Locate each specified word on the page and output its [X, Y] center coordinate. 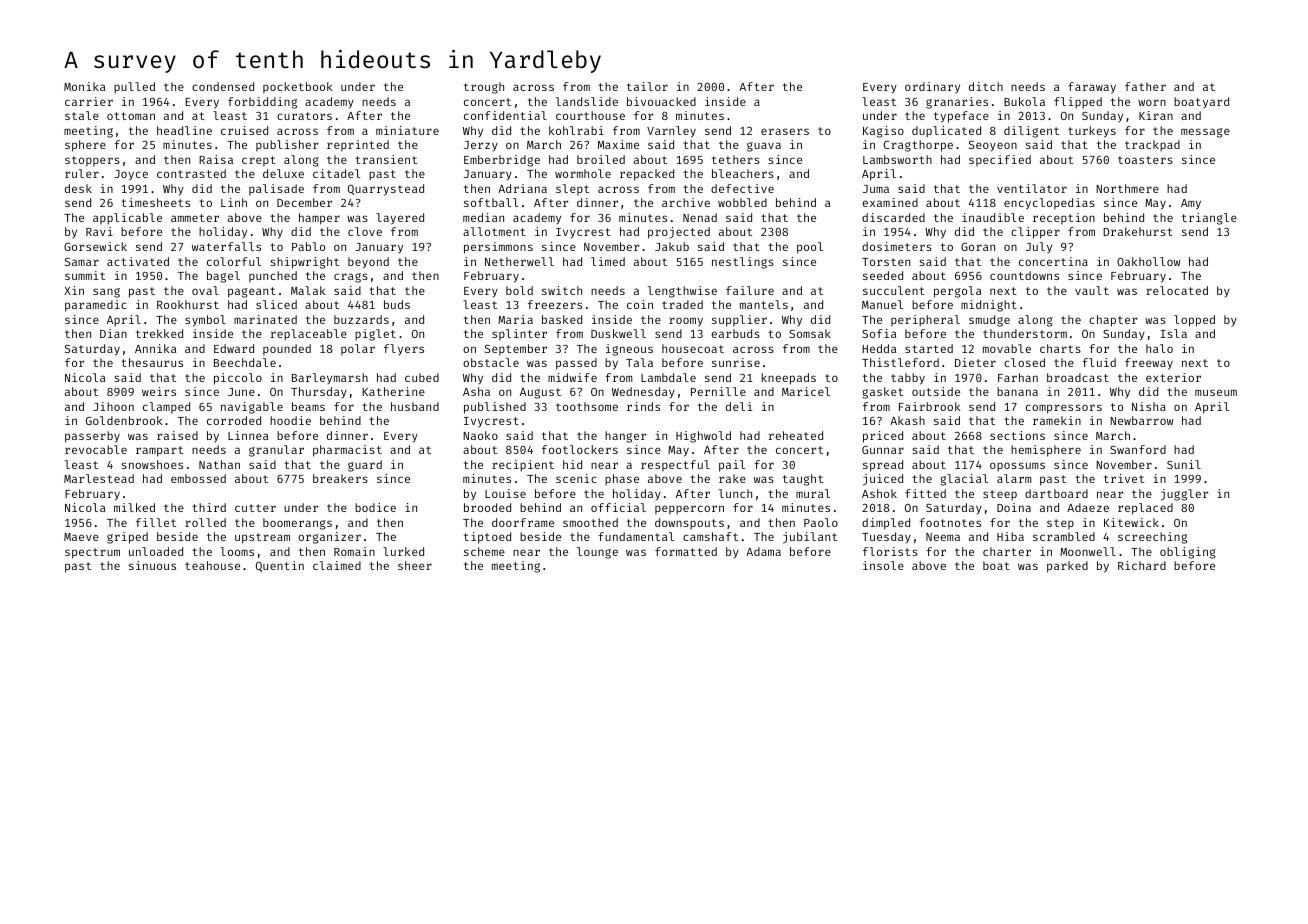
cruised [244, 130]
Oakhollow [1148, 261]
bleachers [743, 173]
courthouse [590, 115]
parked [1067, 567]
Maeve [81, 537]
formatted [686, 551]
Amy [1191, 204]
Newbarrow [1141, 420]
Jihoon [113, 406]
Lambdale [668, 377]
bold [519, 290]
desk [78, 188]
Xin [74, 290]
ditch [986, 86]
